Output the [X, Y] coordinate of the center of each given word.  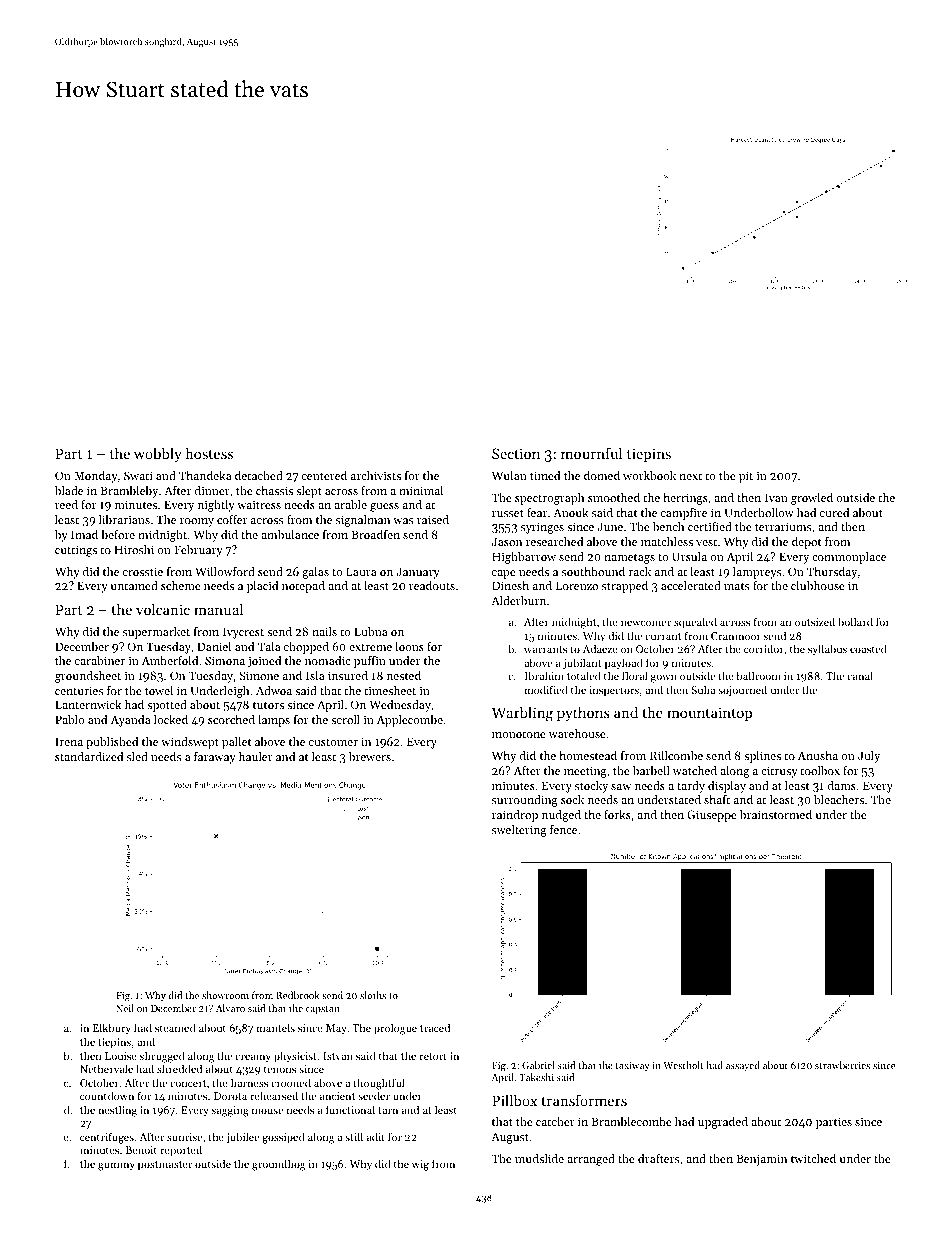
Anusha [818, 755]
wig [420, 1165]
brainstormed [776, 814]
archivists [376, 475]
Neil [125, 1008]
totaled [584, 675]
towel [159, 690]
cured [834, 512]
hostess [209, 453]
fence [563, 829]
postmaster [165, 1166]
